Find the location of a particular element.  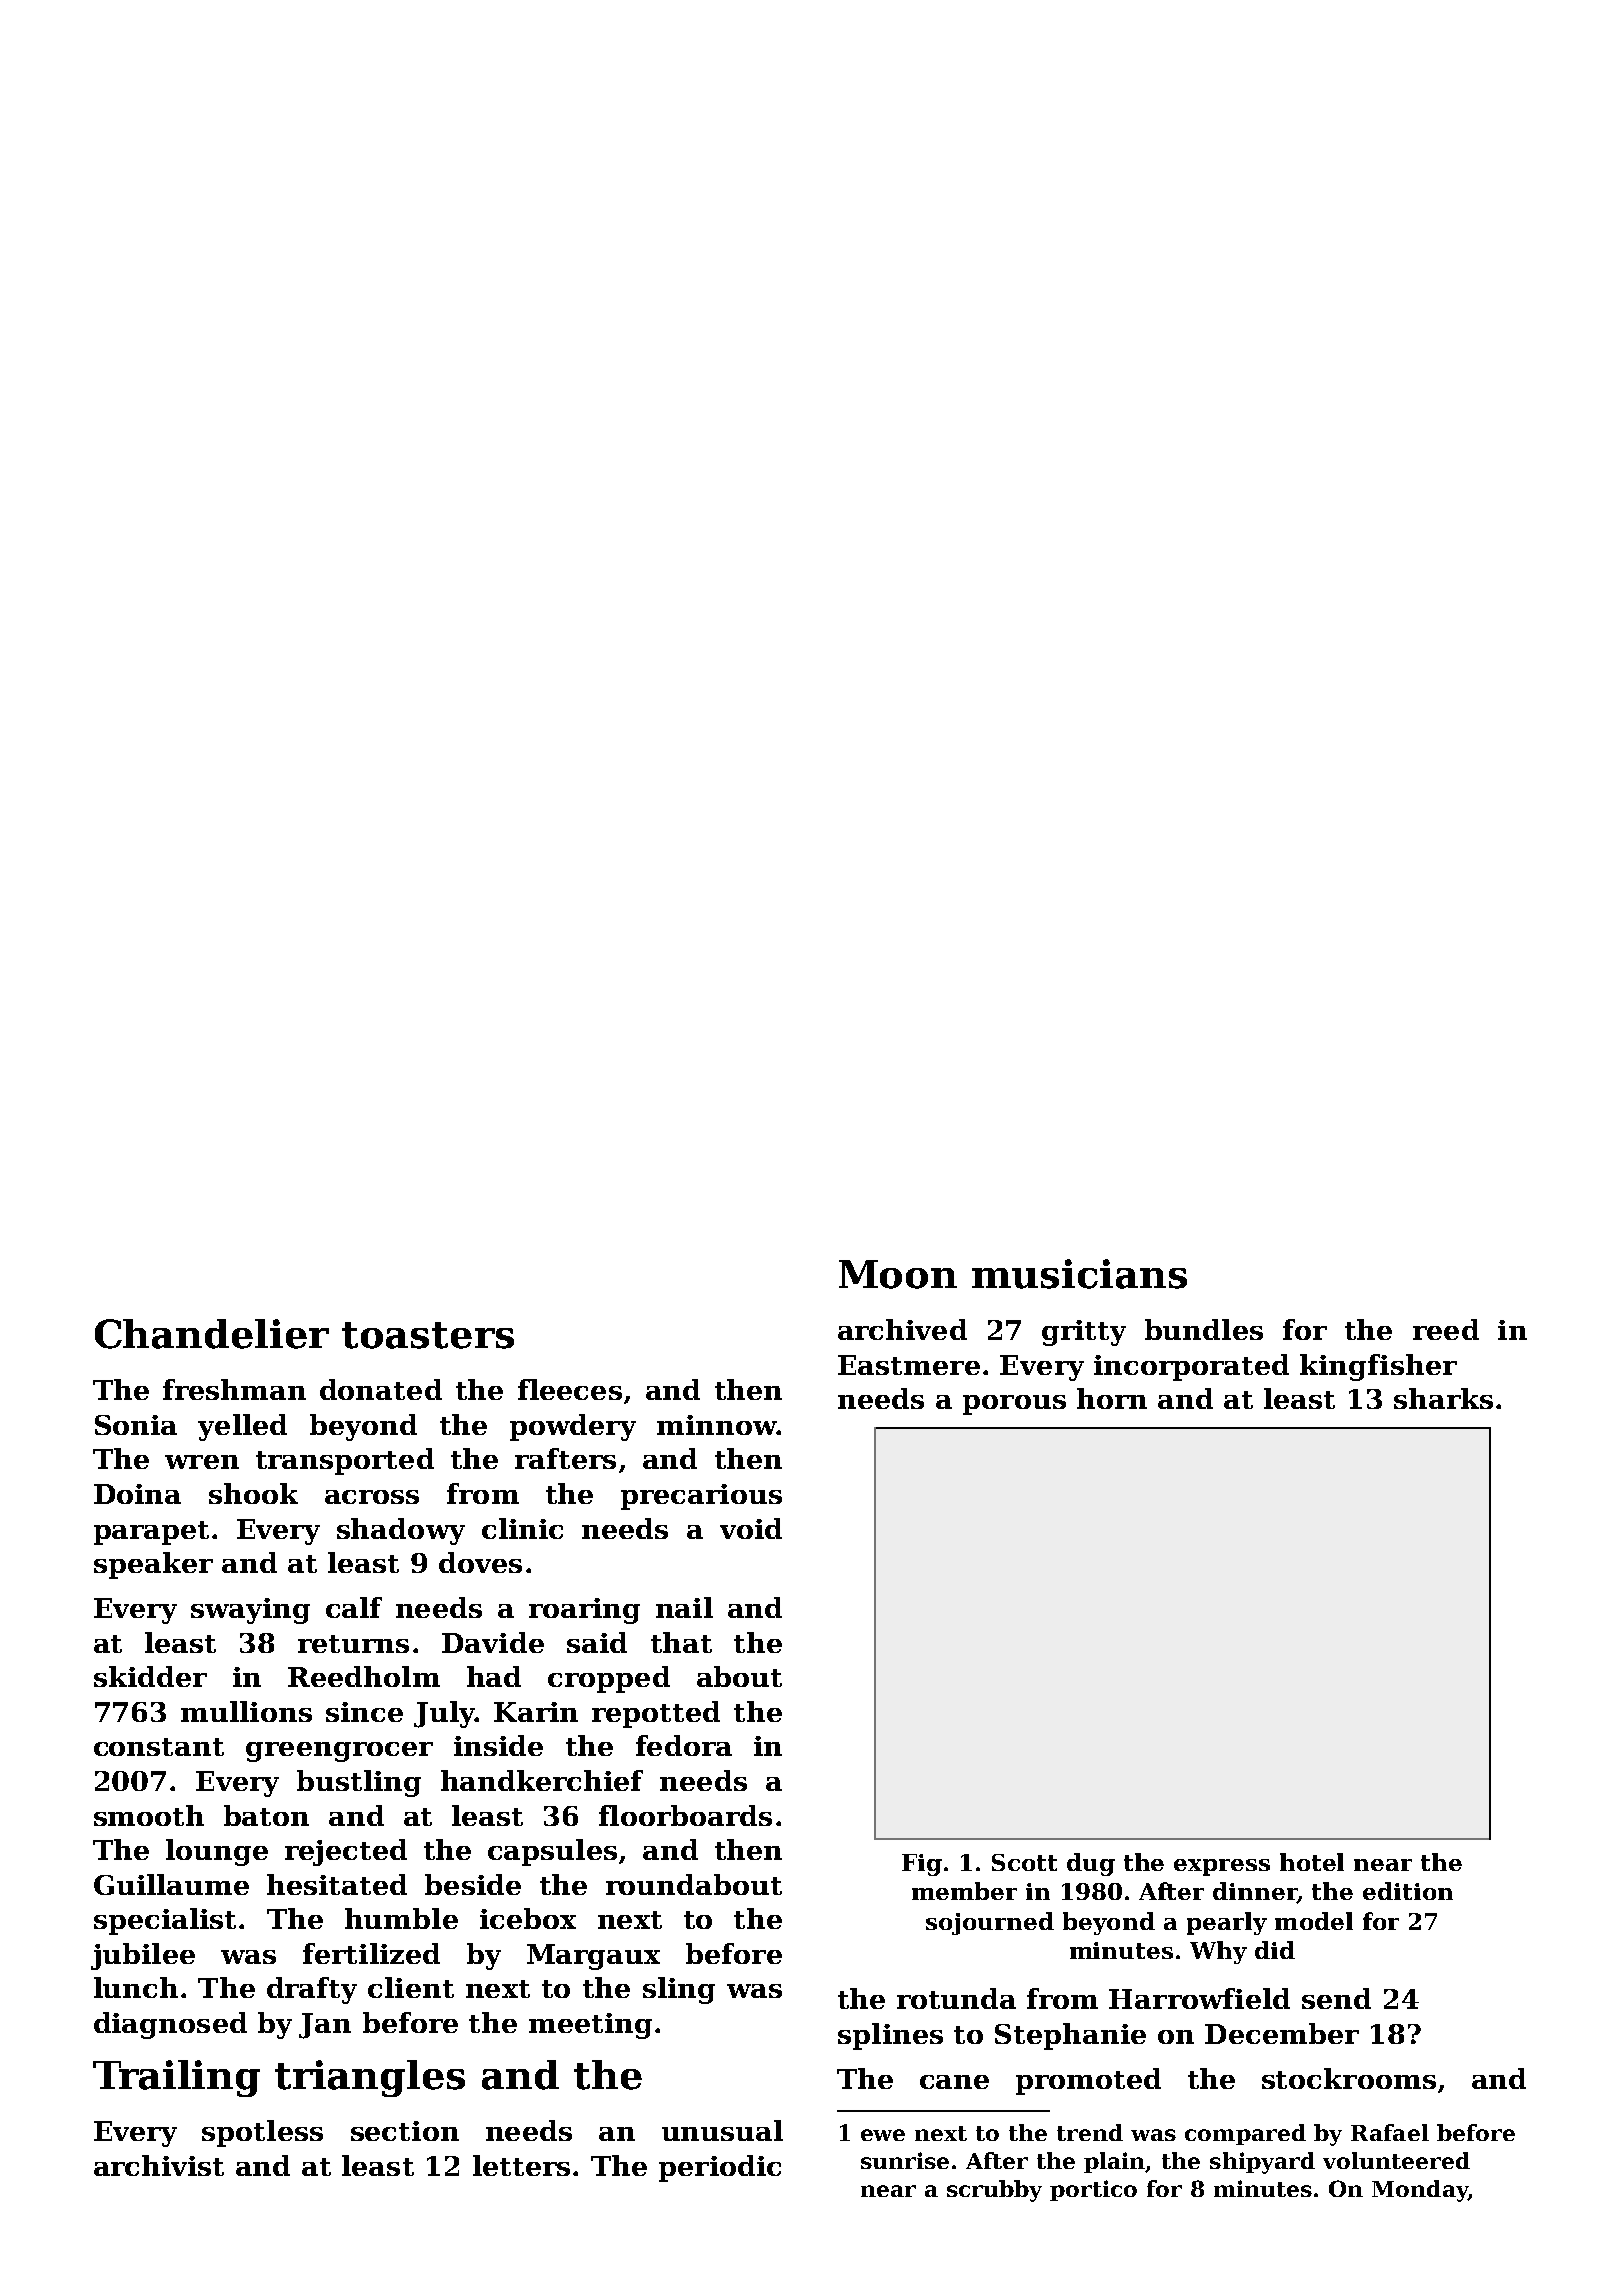

bustling is located at coordinates (359, 1783).
